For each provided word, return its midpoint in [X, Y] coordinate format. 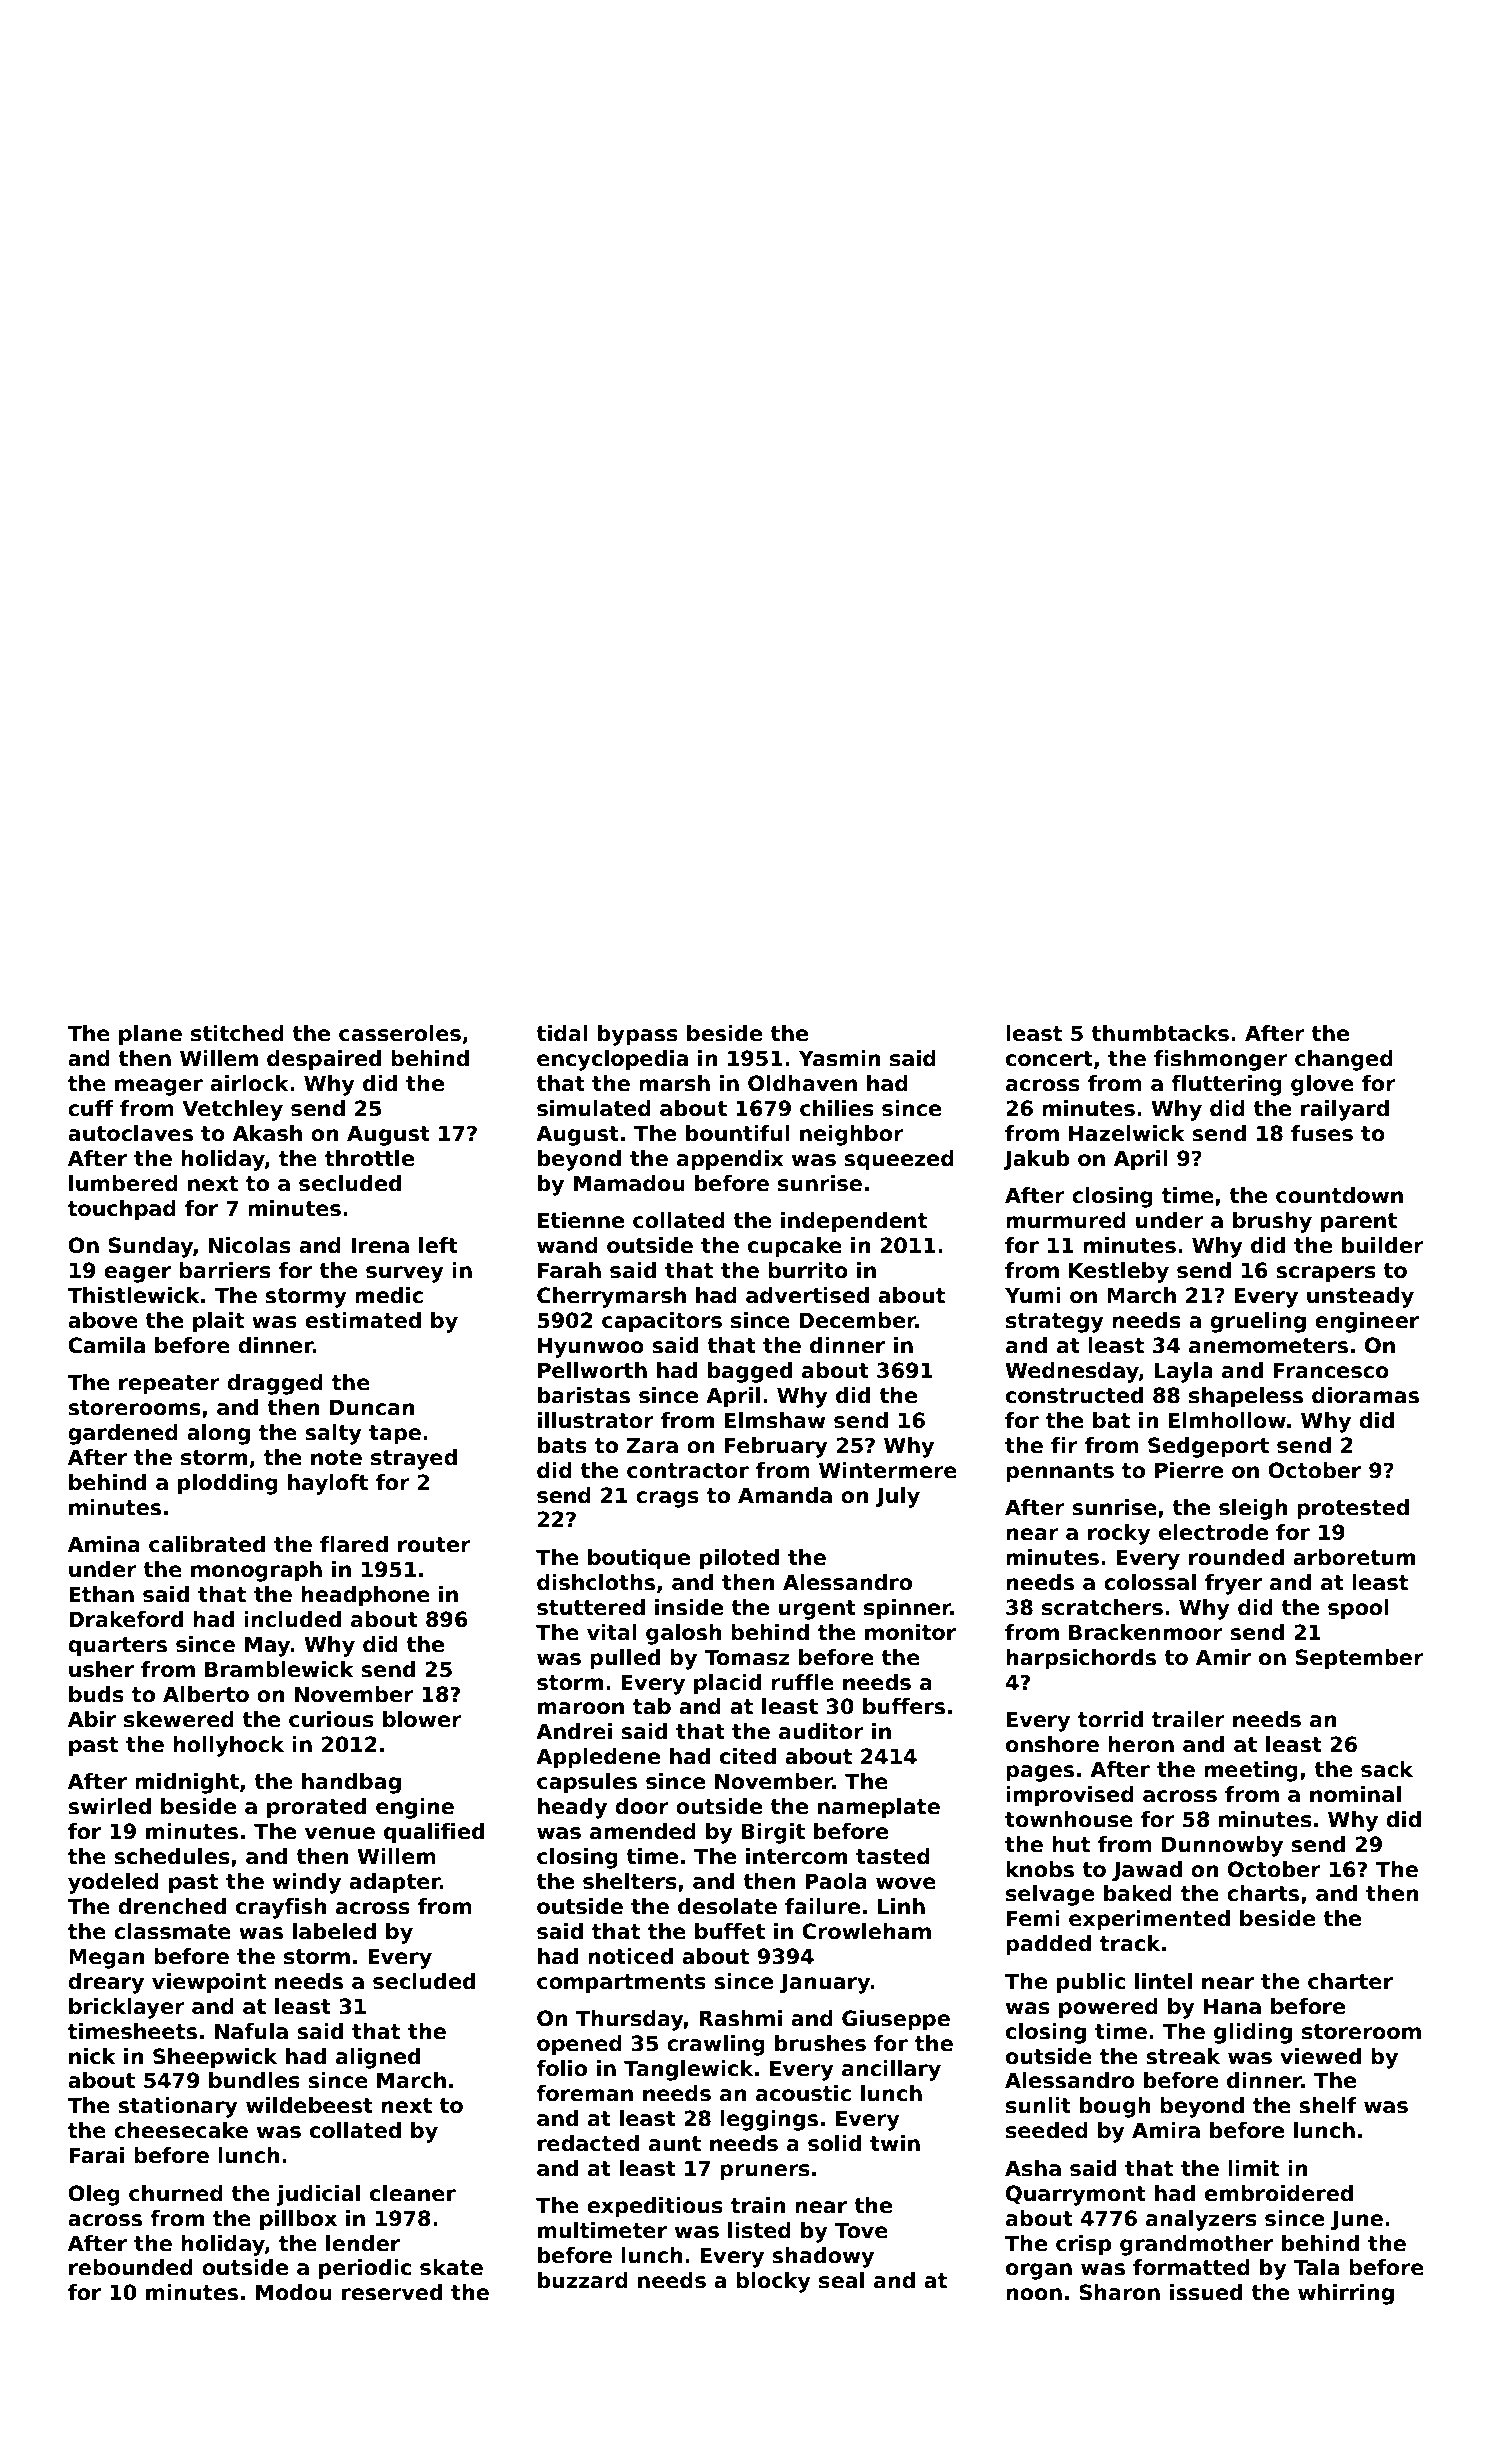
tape [395, 1435]
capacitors [662, 1322]
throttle [369, 1158]
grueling [1258, 1322]
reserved [392, 2292]
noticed [630, 1956]
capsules [587, 1783]
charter [1350, 1981]
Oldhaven [802, 1083]
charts [1263, 1893]
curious [331, 1719]
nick [92, 2056]
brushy [1272, 1222]
